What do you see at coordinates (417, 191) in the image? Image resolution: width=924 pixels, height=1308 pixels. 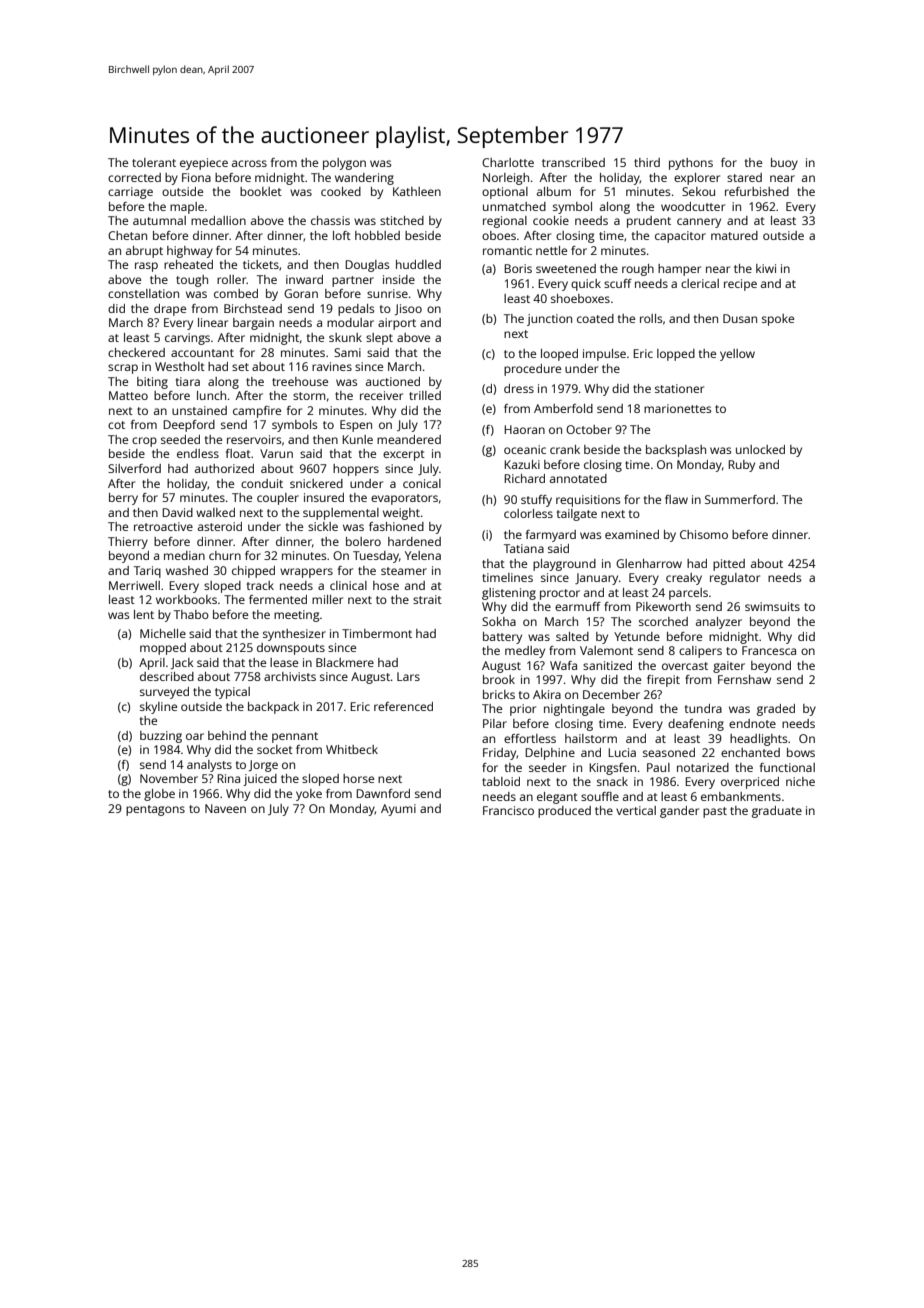 I see `Kathleen` at bounding box center [417, 191].
